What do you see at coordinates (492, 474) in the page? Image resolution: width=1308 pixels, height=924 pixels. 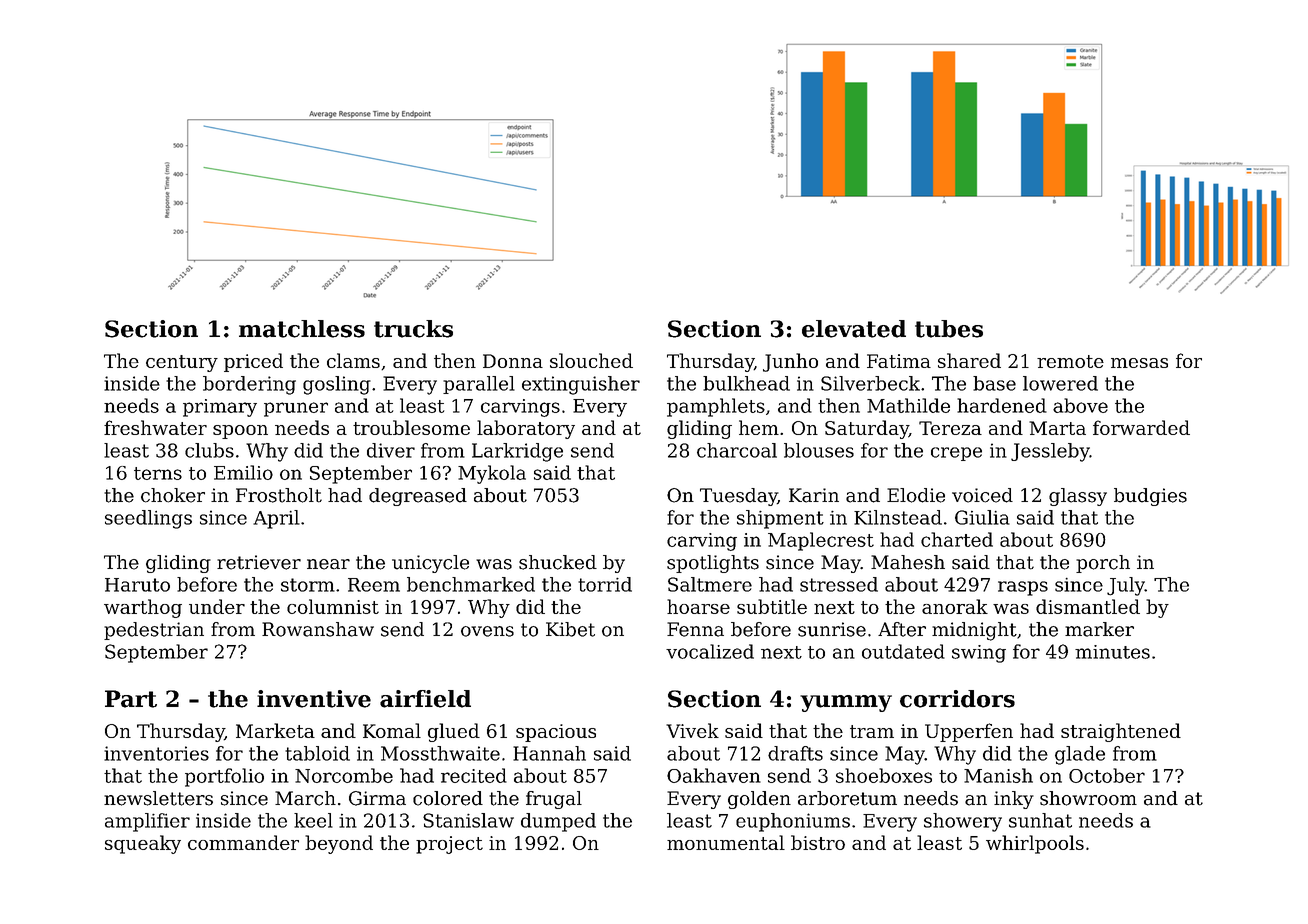 I see `Mykola` at bounding box center [492, 474].
